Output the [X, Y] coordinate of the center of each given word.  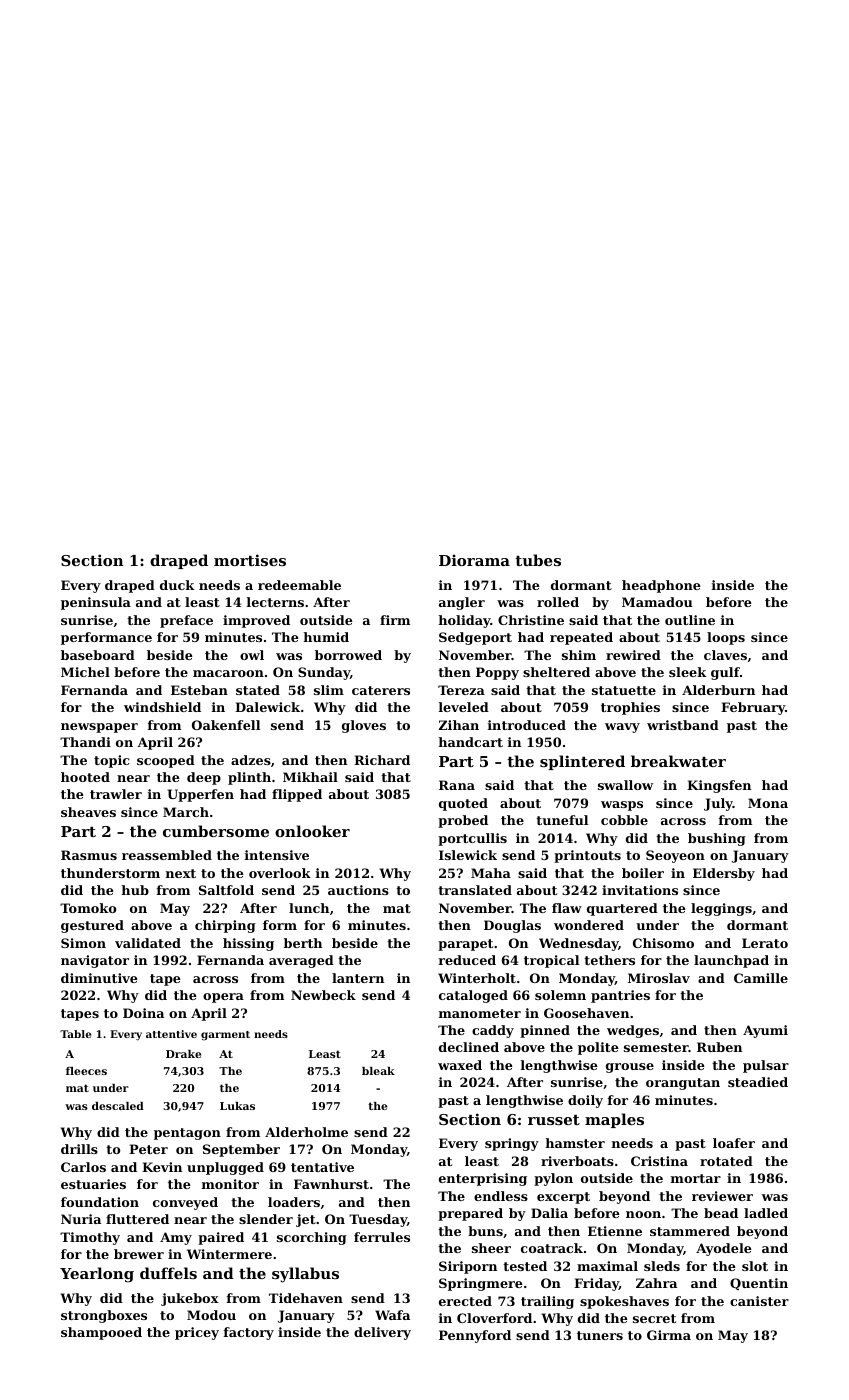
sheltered [556, 672]
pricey [197, 1333]
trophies [630, 708]
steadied [758, 1082]
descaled [118, 1106]
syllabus [305, 1275]
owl [252, 655]
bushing [717, 839]
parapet [465, 945]
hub [135, 890]
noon [643, 1214]
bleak [378, 1071]
